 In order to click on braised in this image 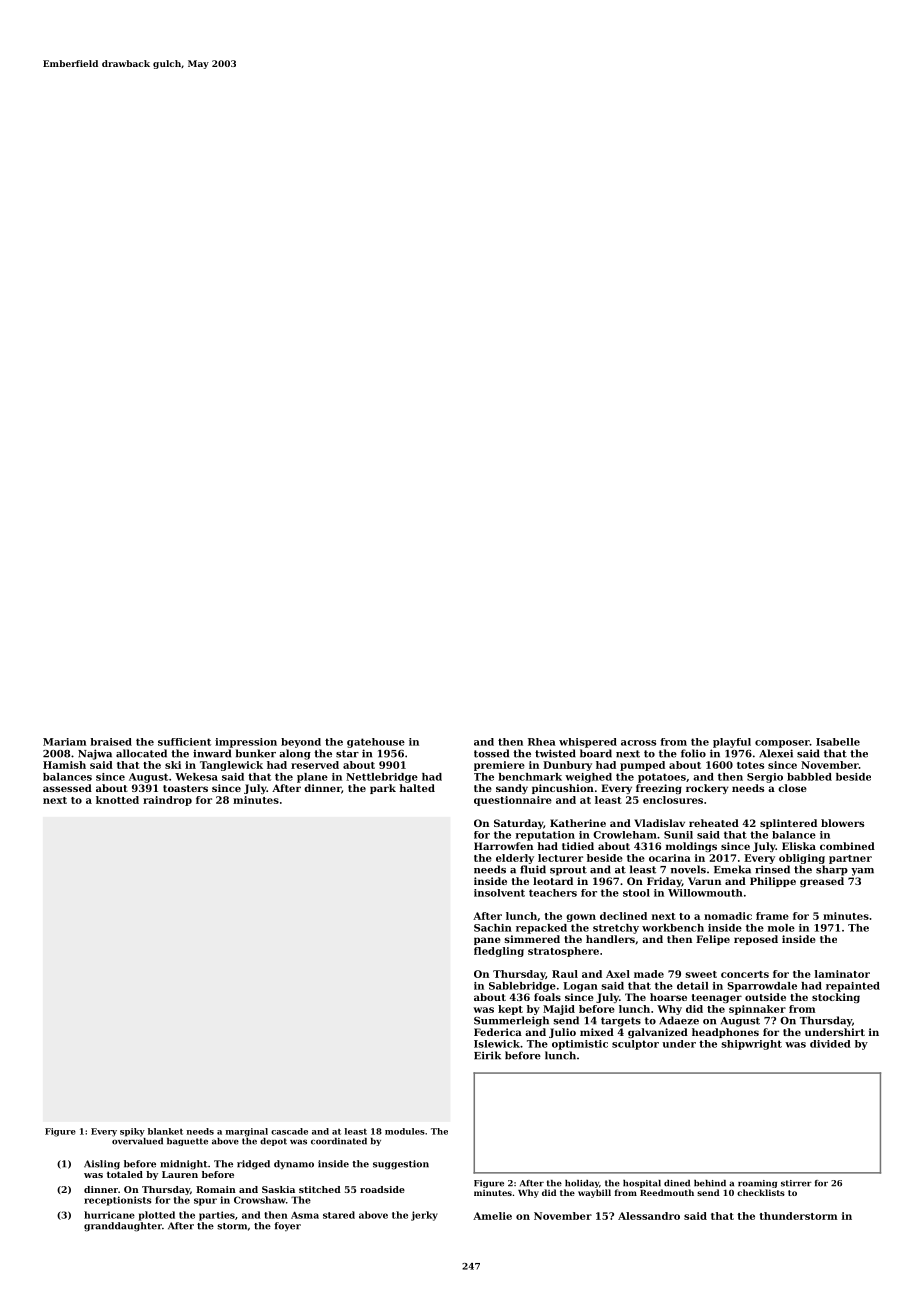, I will do `click(111, 742)`.
